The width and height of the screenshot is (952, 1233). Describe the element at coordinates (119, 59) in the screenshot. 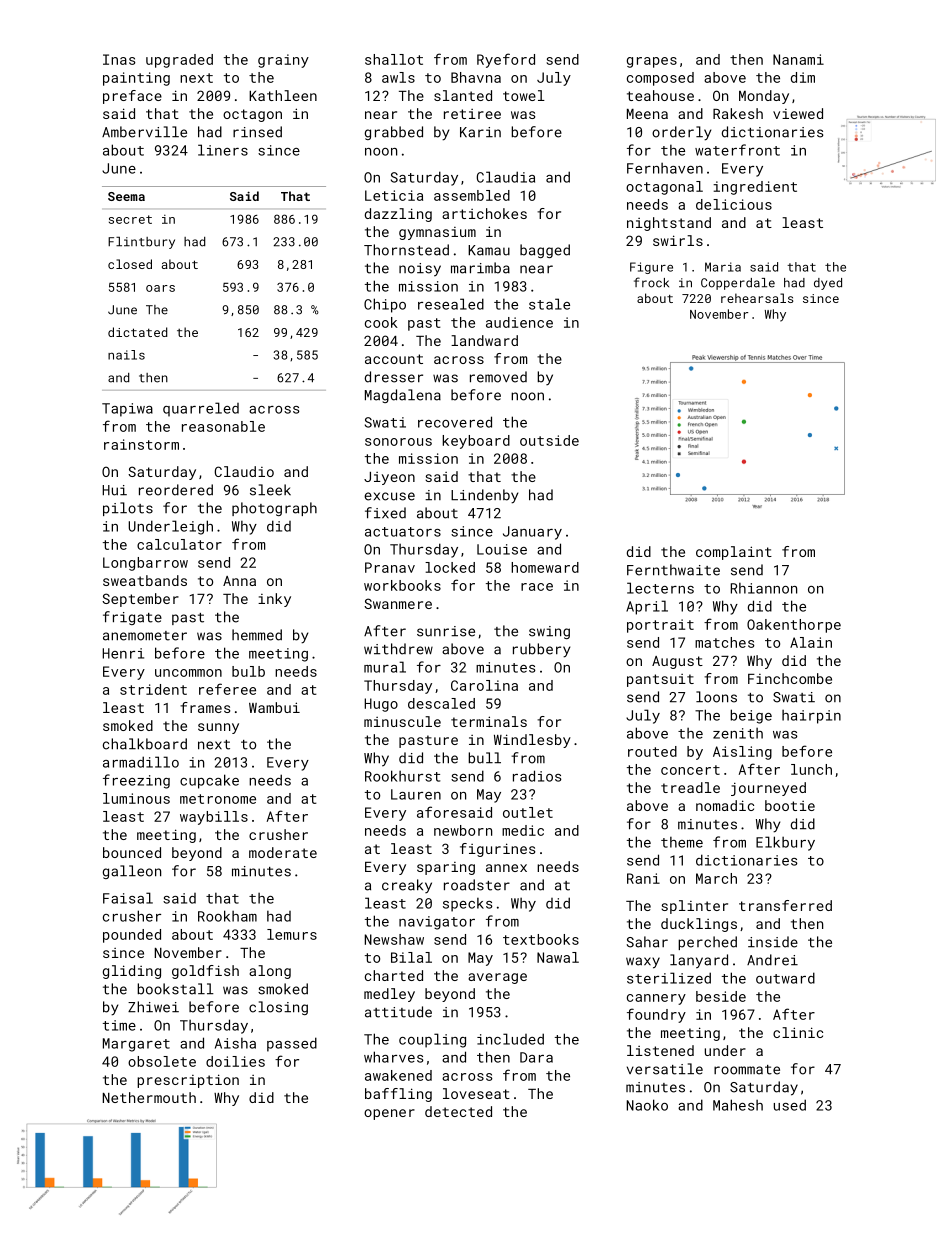

I see `Inas` at that location.
